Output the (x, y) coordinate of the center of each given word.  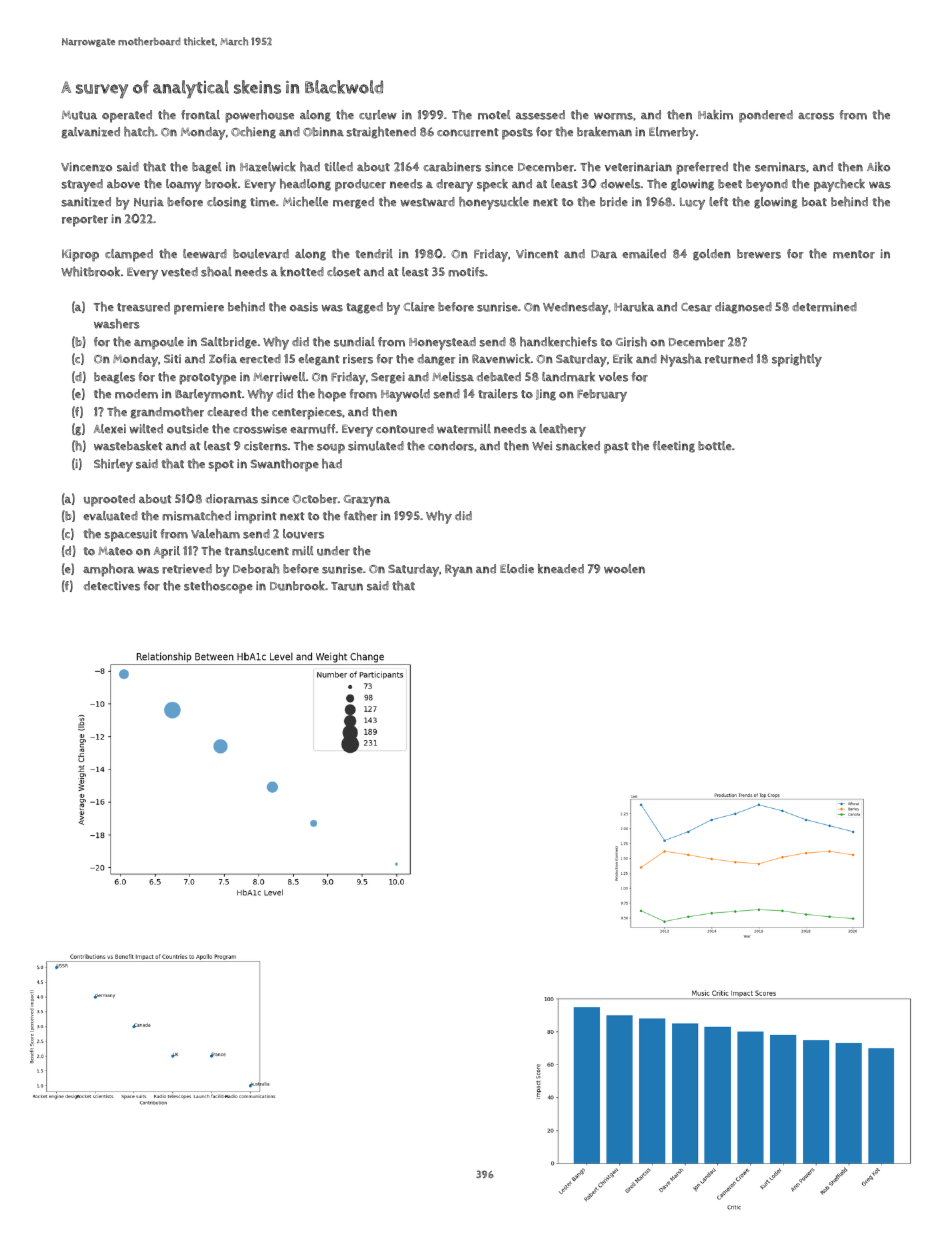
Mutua (79, 115)
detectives (112, 586)
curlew (378, 115)
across (816, 116)
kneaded (561, 568)
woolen (624, 569)
